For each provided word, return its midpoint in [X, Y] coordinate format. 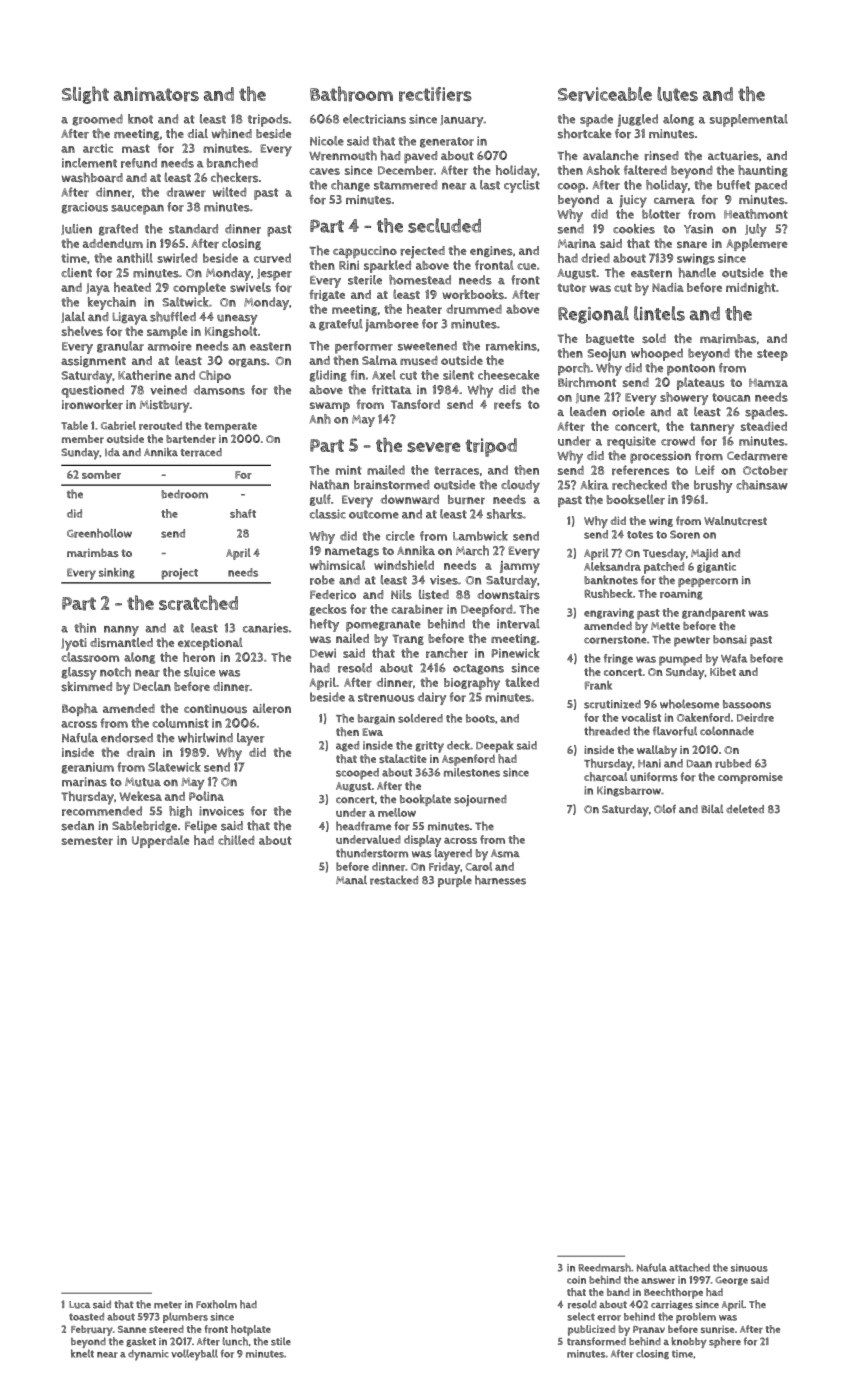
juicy [633, 201]
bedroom [185, 494]
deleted [745, 808]
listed [434, 594]
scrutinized [612, 704]
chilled [236, 840]
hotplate [251, 1330]
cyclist [522, 186]
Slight [85, 95]
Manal [351, 879]
